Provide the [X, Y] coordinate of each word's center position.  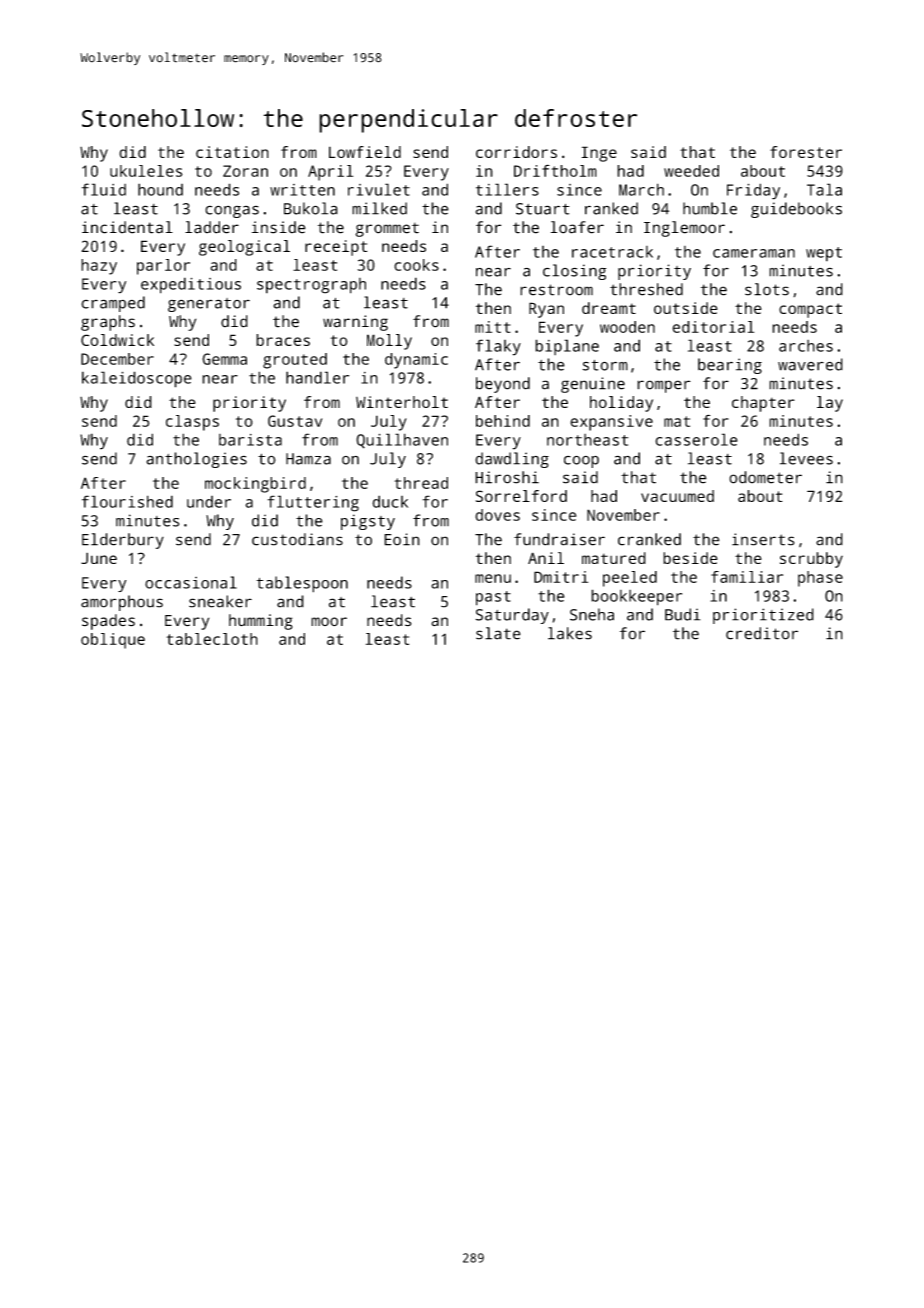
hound [160, 189]
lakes [570, 633]
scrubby [811, 560]
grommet [387, 229]
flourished [127, 501]
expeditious [191, 285]
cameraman [754, 253]
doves [497, 515]
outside [686, 308]
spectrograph [311, 286]
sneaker [220, 601]
